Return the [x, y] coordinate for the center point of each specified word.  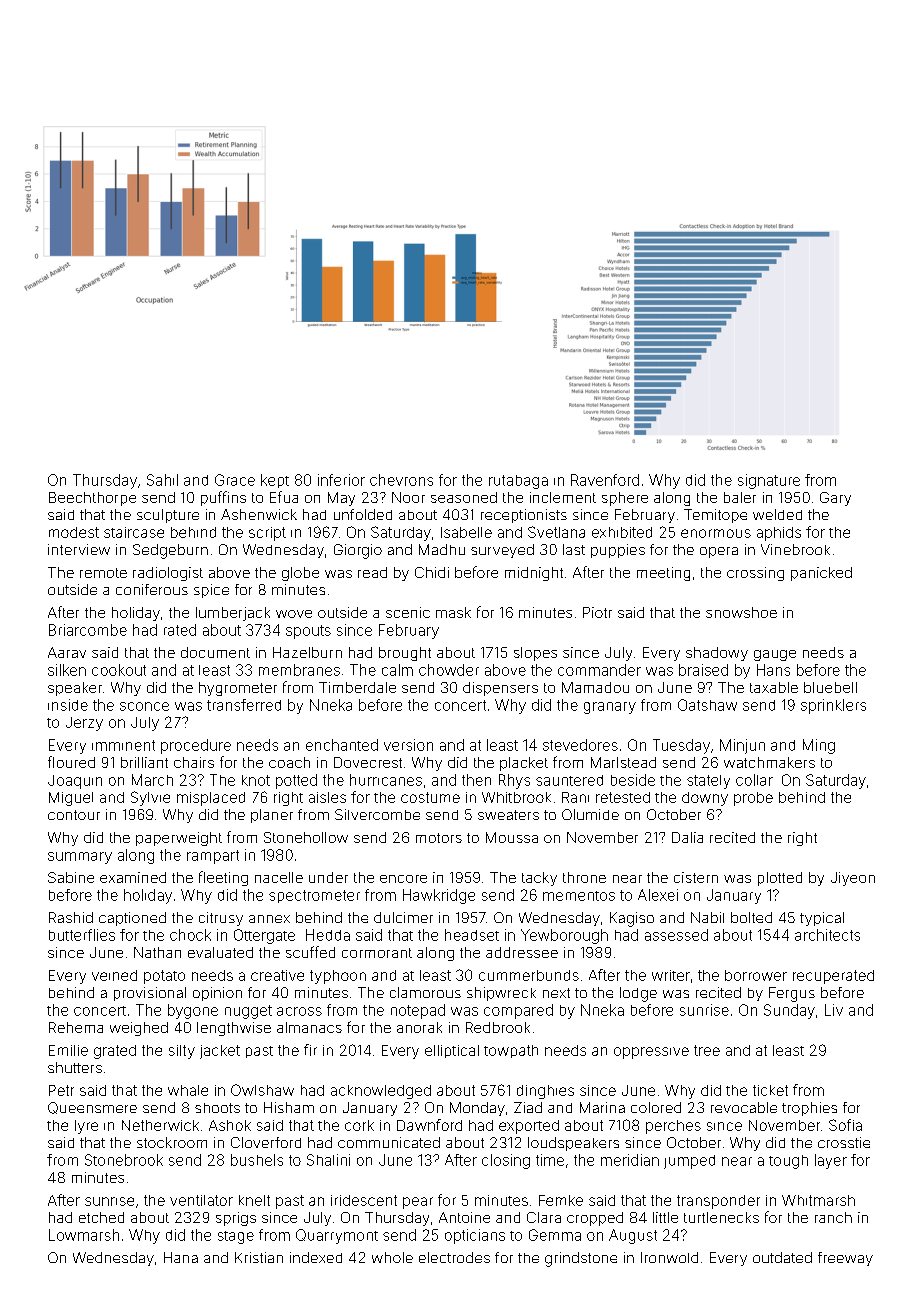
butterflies [82, 935]
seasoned [464, 497]
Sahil [162, 480]
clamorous [425, 992]
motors [439, 838]
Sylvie [150, 798]
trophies [809, 1109]
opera [719, 552]
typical [822, 919]
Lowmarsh [84, 1235]
